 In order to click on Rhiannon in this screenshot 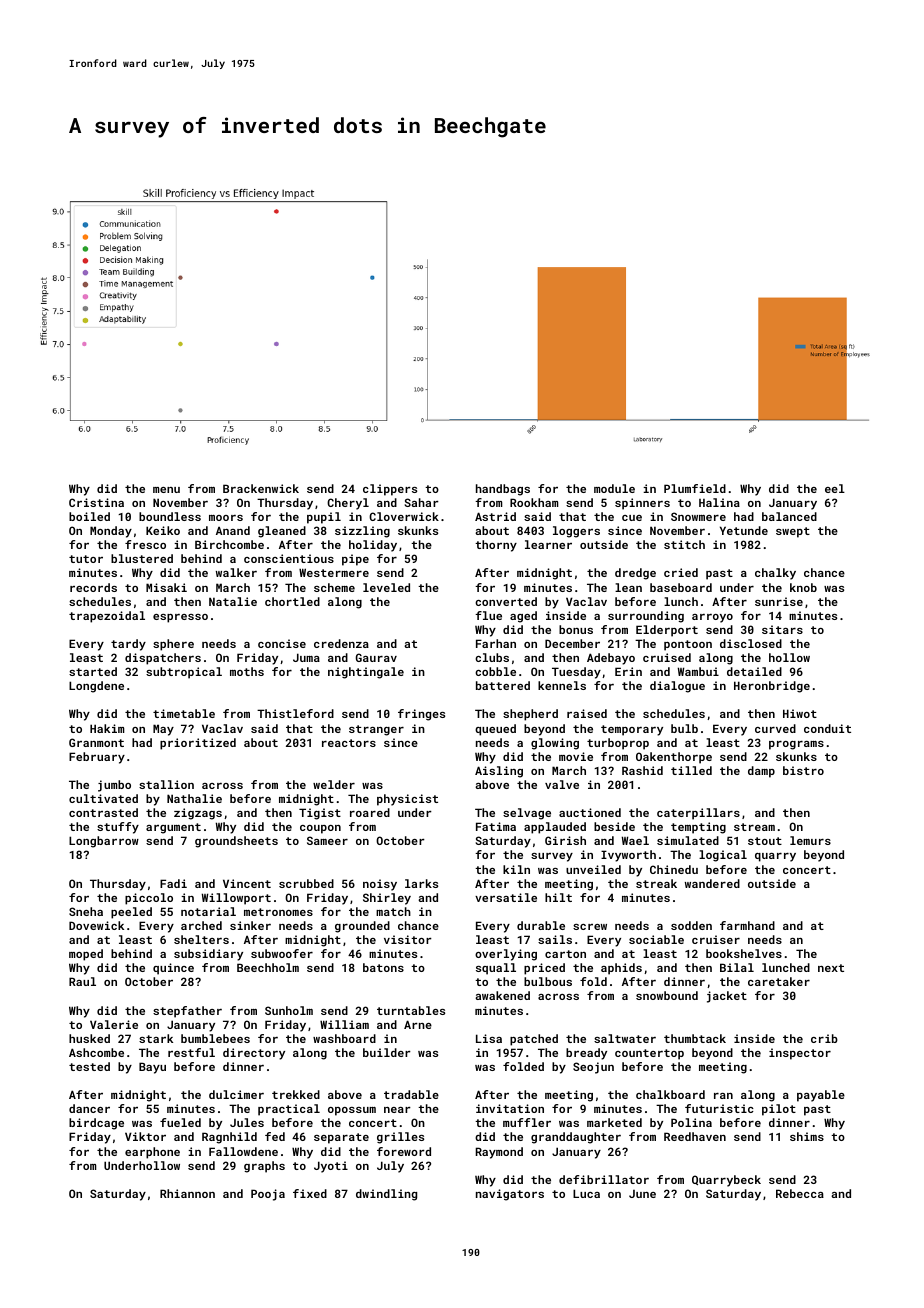, I will do `click(187, 1193)`.
